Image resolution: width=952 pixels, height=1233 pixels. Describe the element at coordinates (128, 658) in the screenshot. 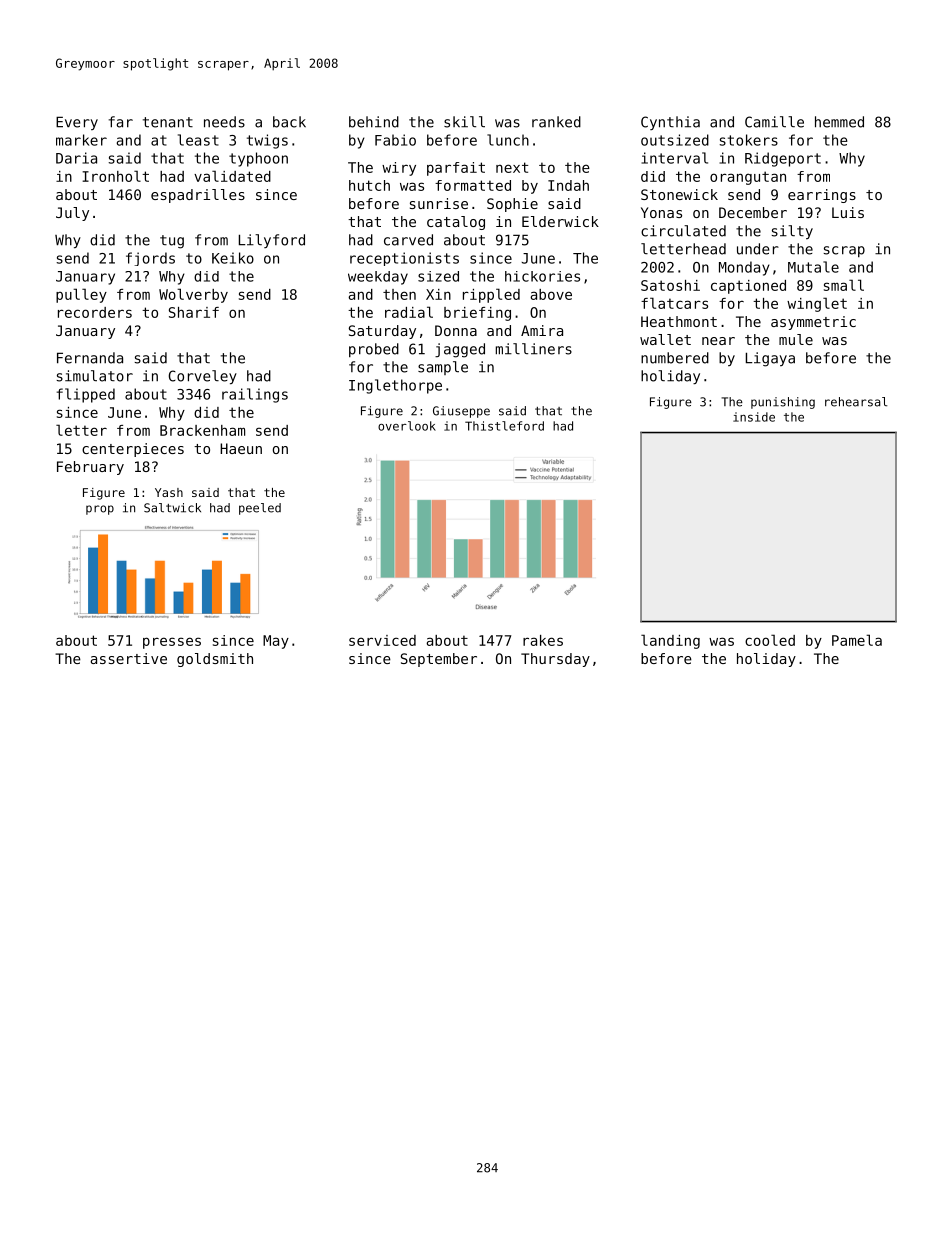

I see `assertive` at that location.
